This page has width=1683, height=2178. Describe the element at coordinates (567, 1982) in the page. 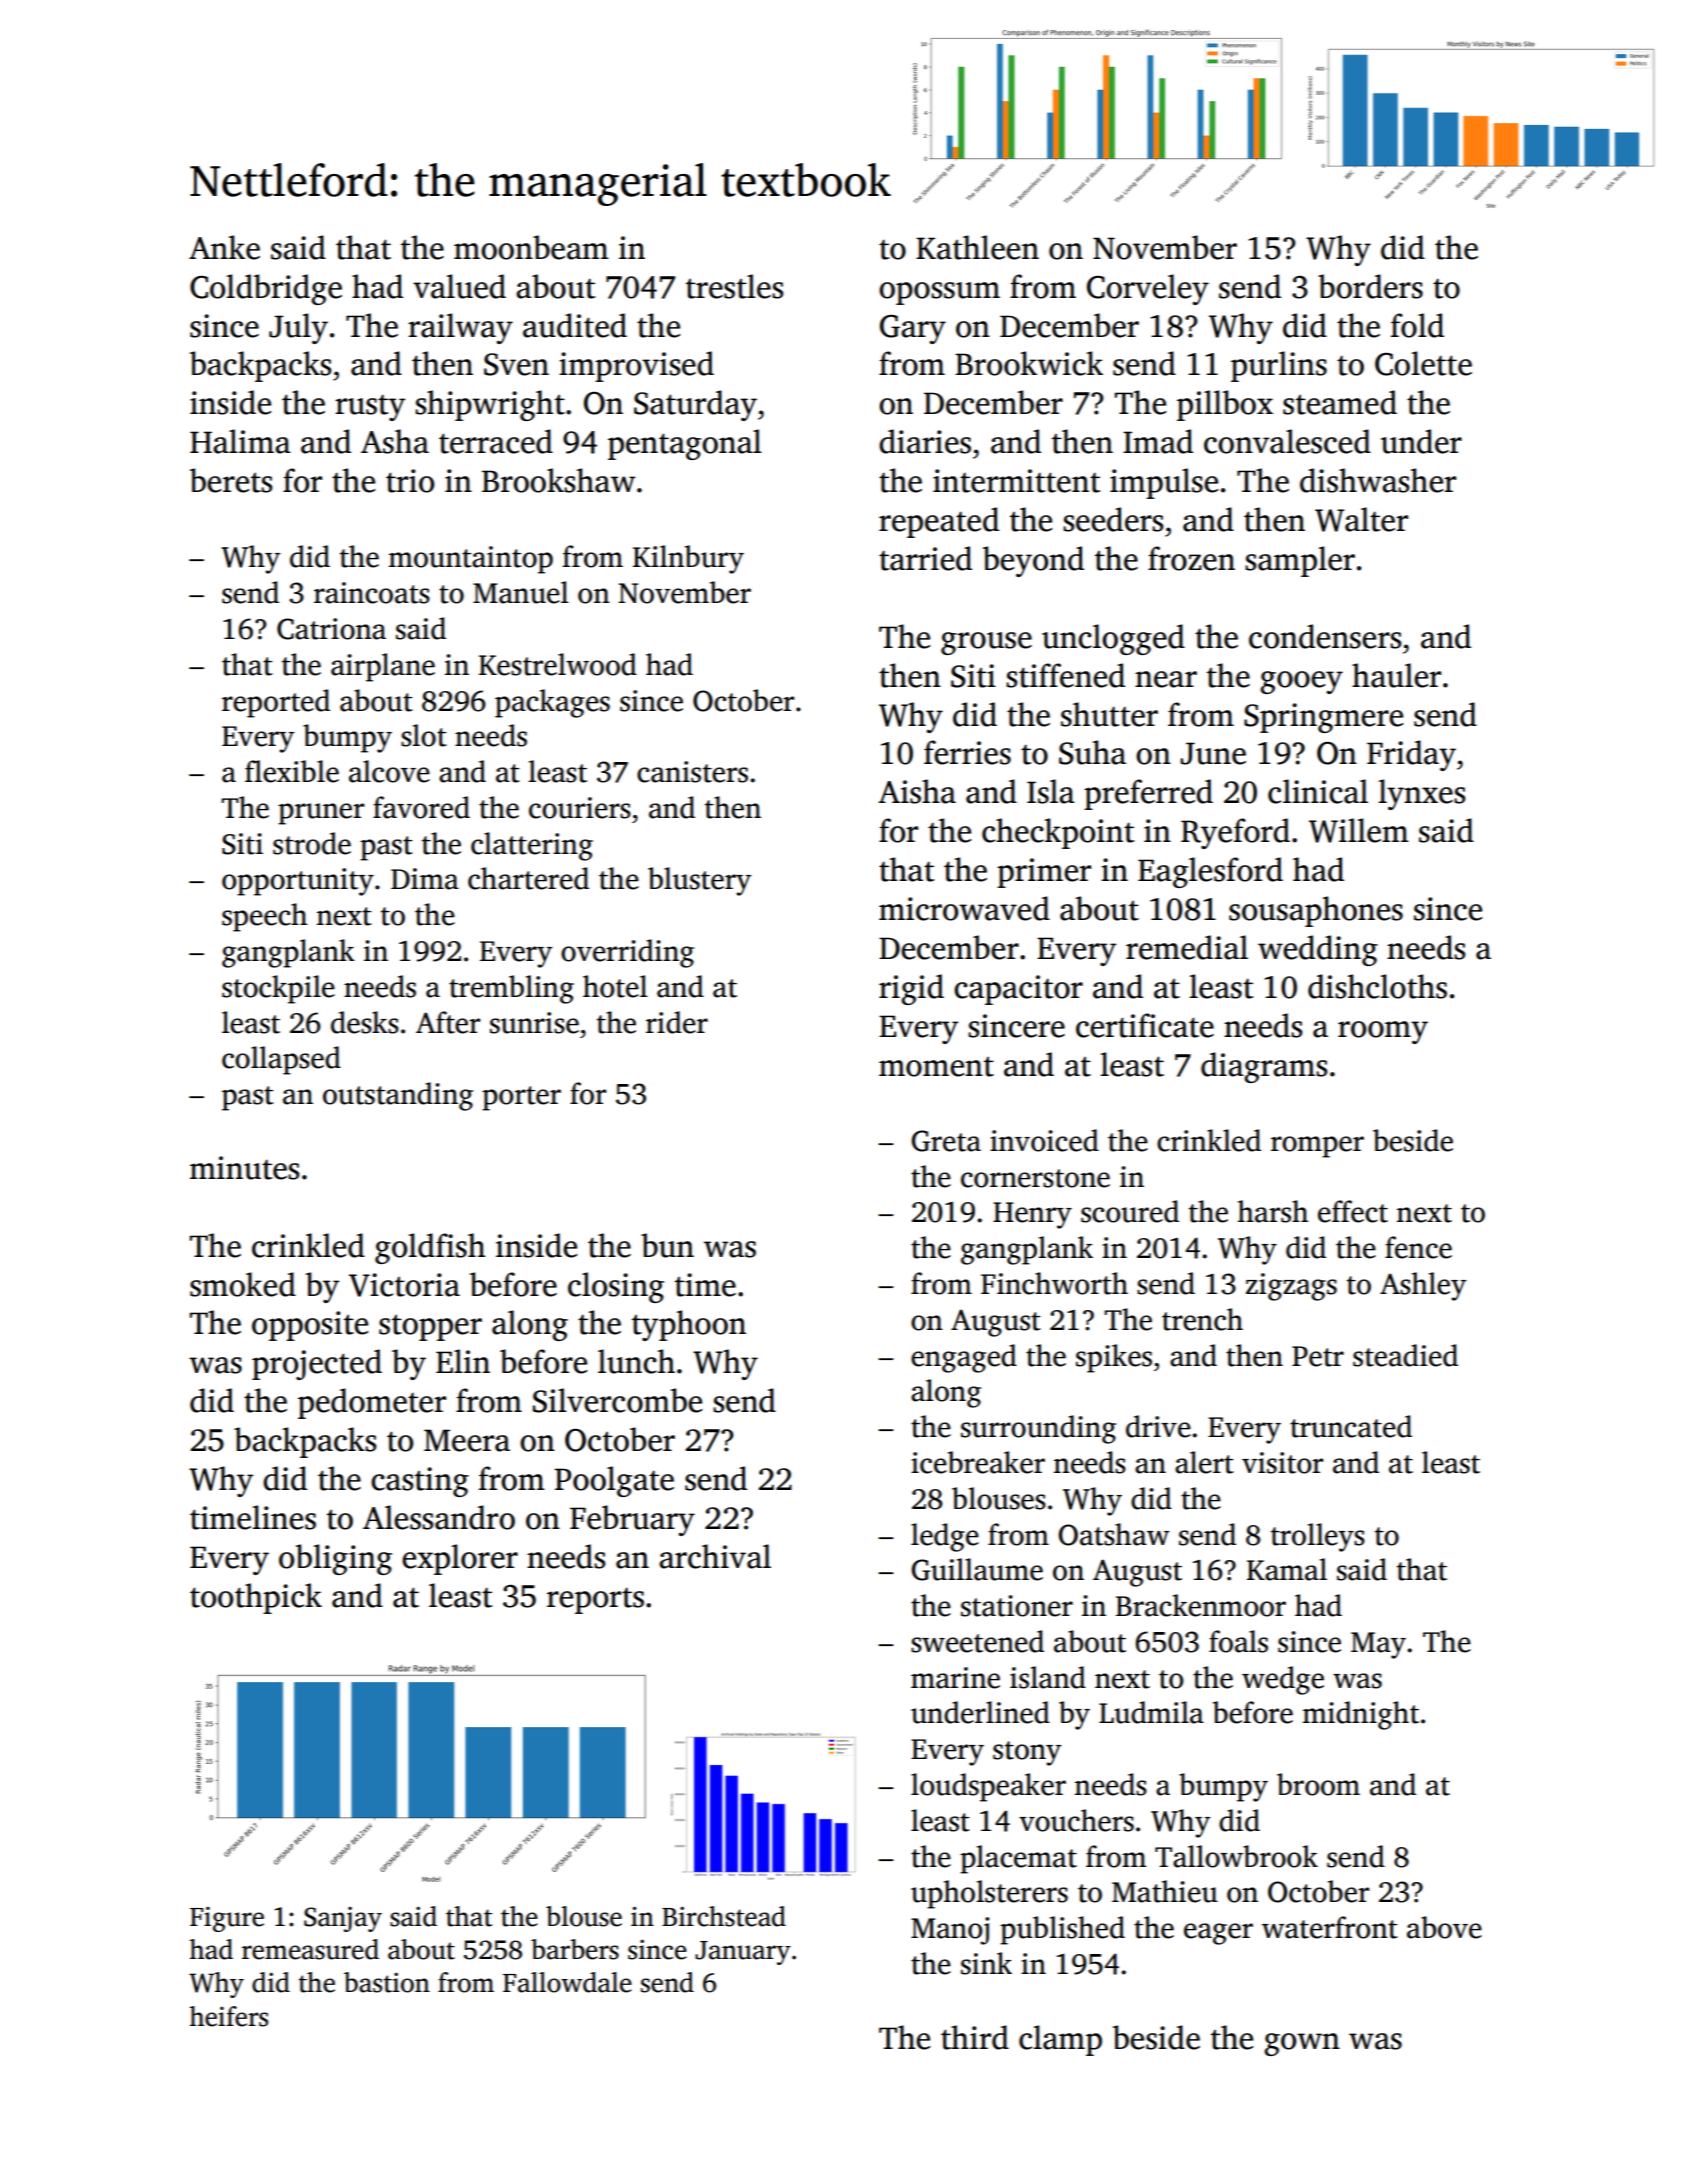

I see `Fallowdale` at that location.
